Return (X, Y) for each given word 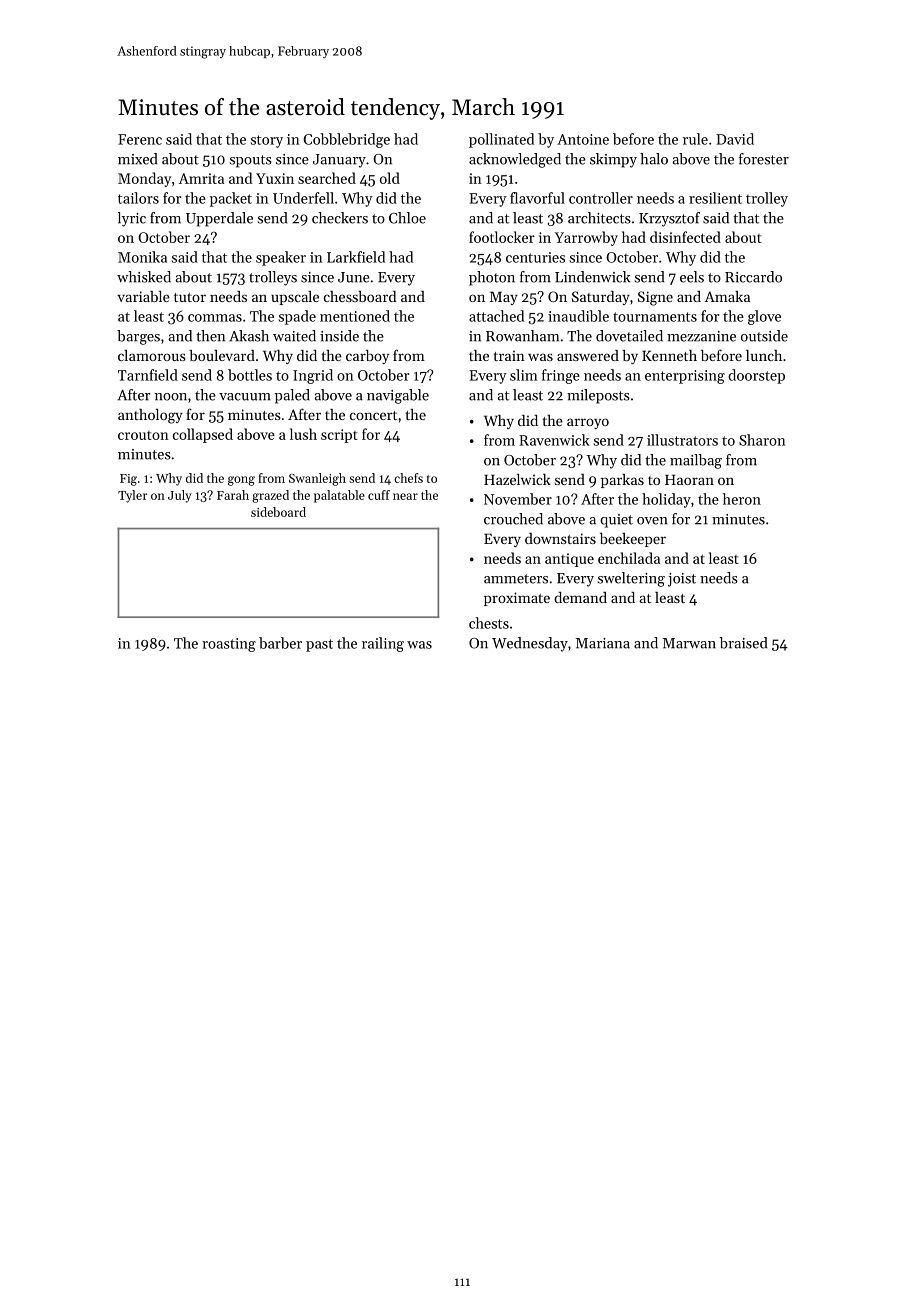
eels (692, 277)
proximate (517, 599)
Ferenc (140, 139)
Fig (128, 480)
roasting (229, 645)
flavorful (537, 198)
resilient (715, 198)
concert (373, 415)
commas (215, 318)
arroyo (588, 423)
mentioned (355, 316)
